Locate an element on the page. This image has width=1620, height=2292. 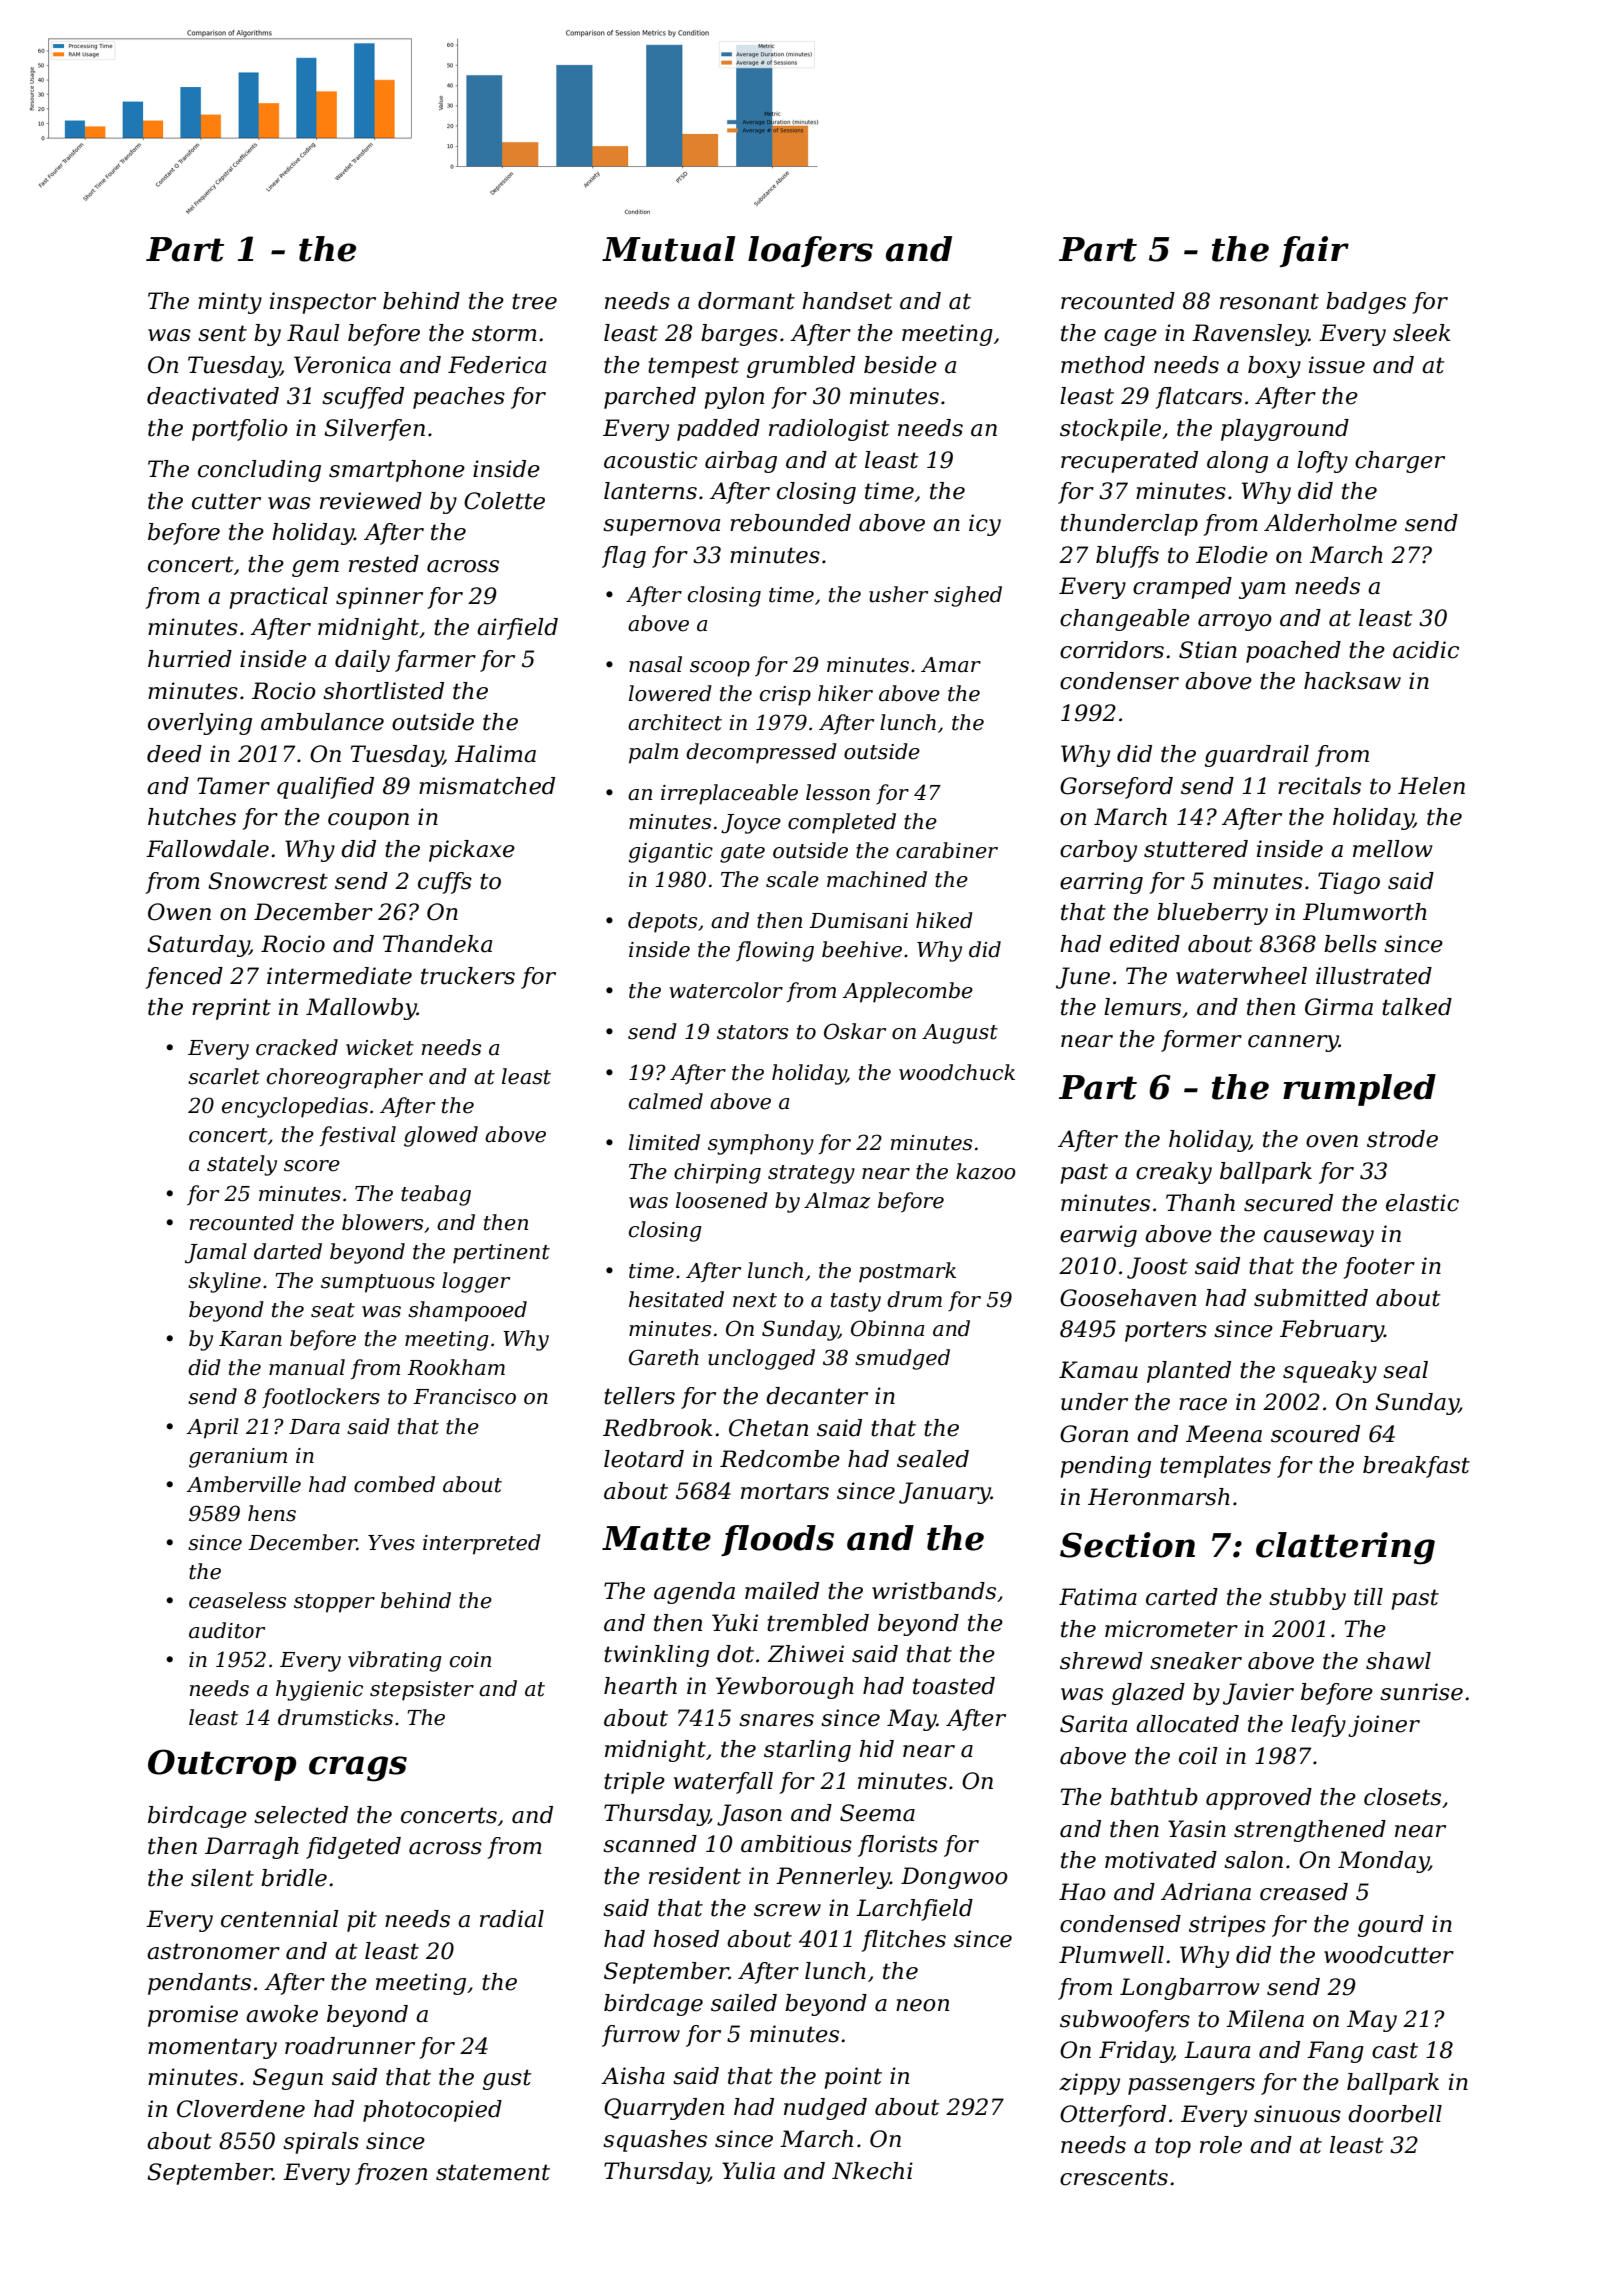
Outcrop is located at coordinates (222, 1765).
